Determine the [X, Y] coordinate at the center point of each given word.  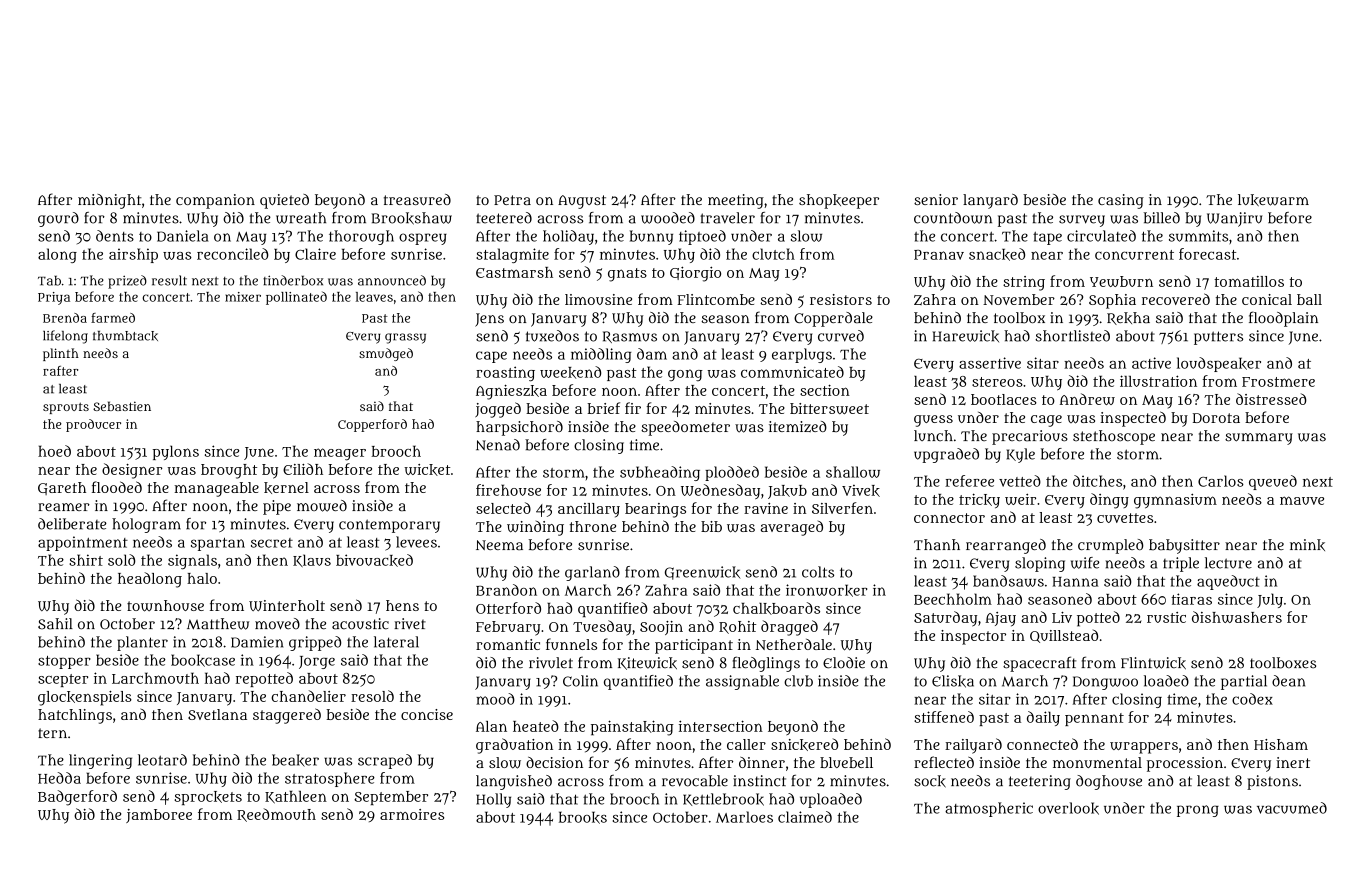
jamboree [159, 816]
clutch [773, 254]
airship [133, 255]
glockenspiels [85, 698]
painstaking [632, 728]
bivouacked [374, 560]
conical [1267, 299]
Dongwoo [1105, 683]
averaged [792, 528]
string [1024, 283]
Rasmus [630, 337]
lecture [1228, 563]
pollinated [296, 298]
